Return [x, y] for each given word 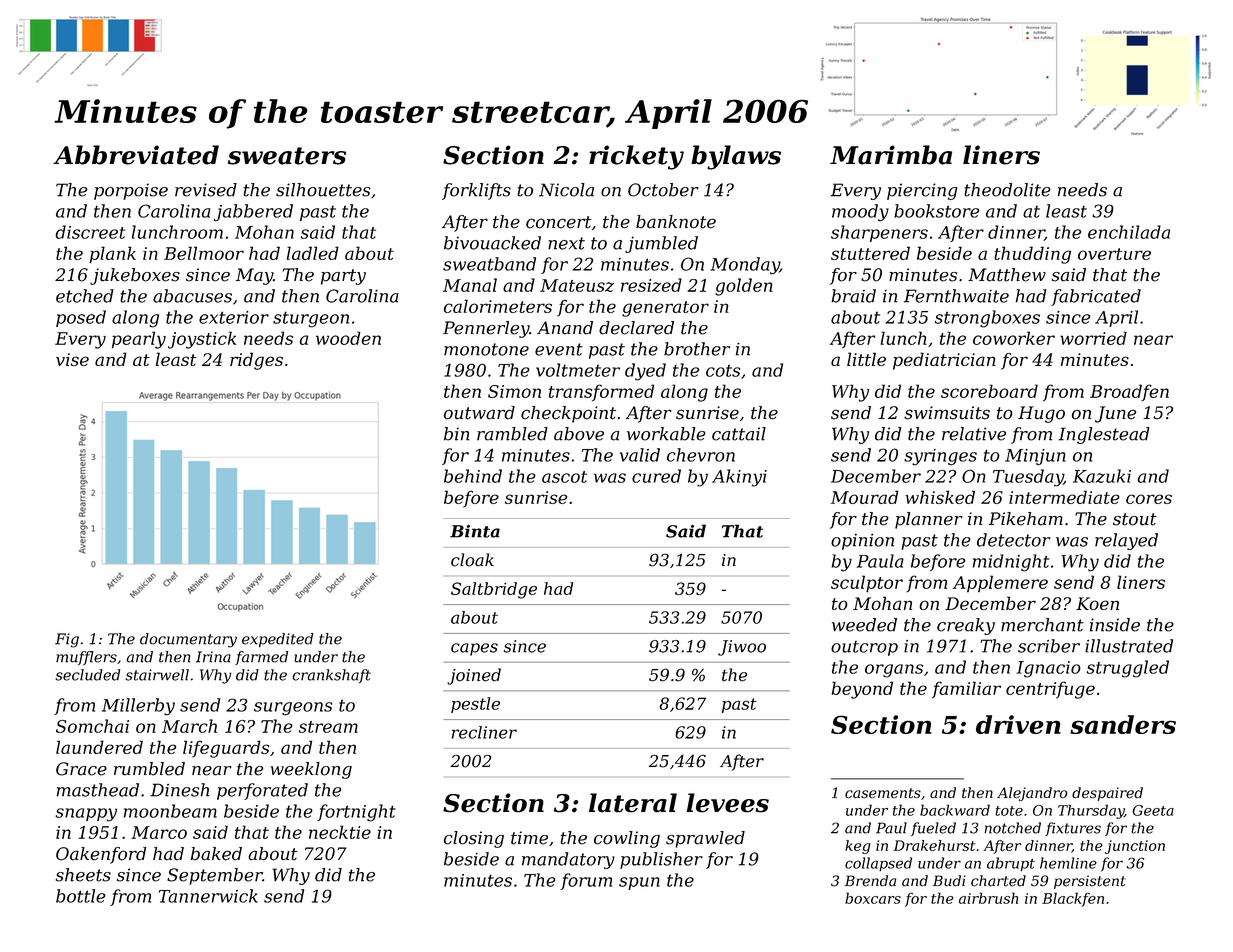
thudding [1032, 255]
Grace [81, 769]
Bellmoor [204, 253]
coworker [1014, 338]
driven [1018, 724]
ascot [564, 477]
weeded [864, 625]
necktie [340, 832]
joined [474, 676]
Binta [475, 531]
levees [728, 803]
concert [558, 222]
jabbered [253, 213]
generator [665, 309]
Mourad [865, 497]
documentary [188, 640]
